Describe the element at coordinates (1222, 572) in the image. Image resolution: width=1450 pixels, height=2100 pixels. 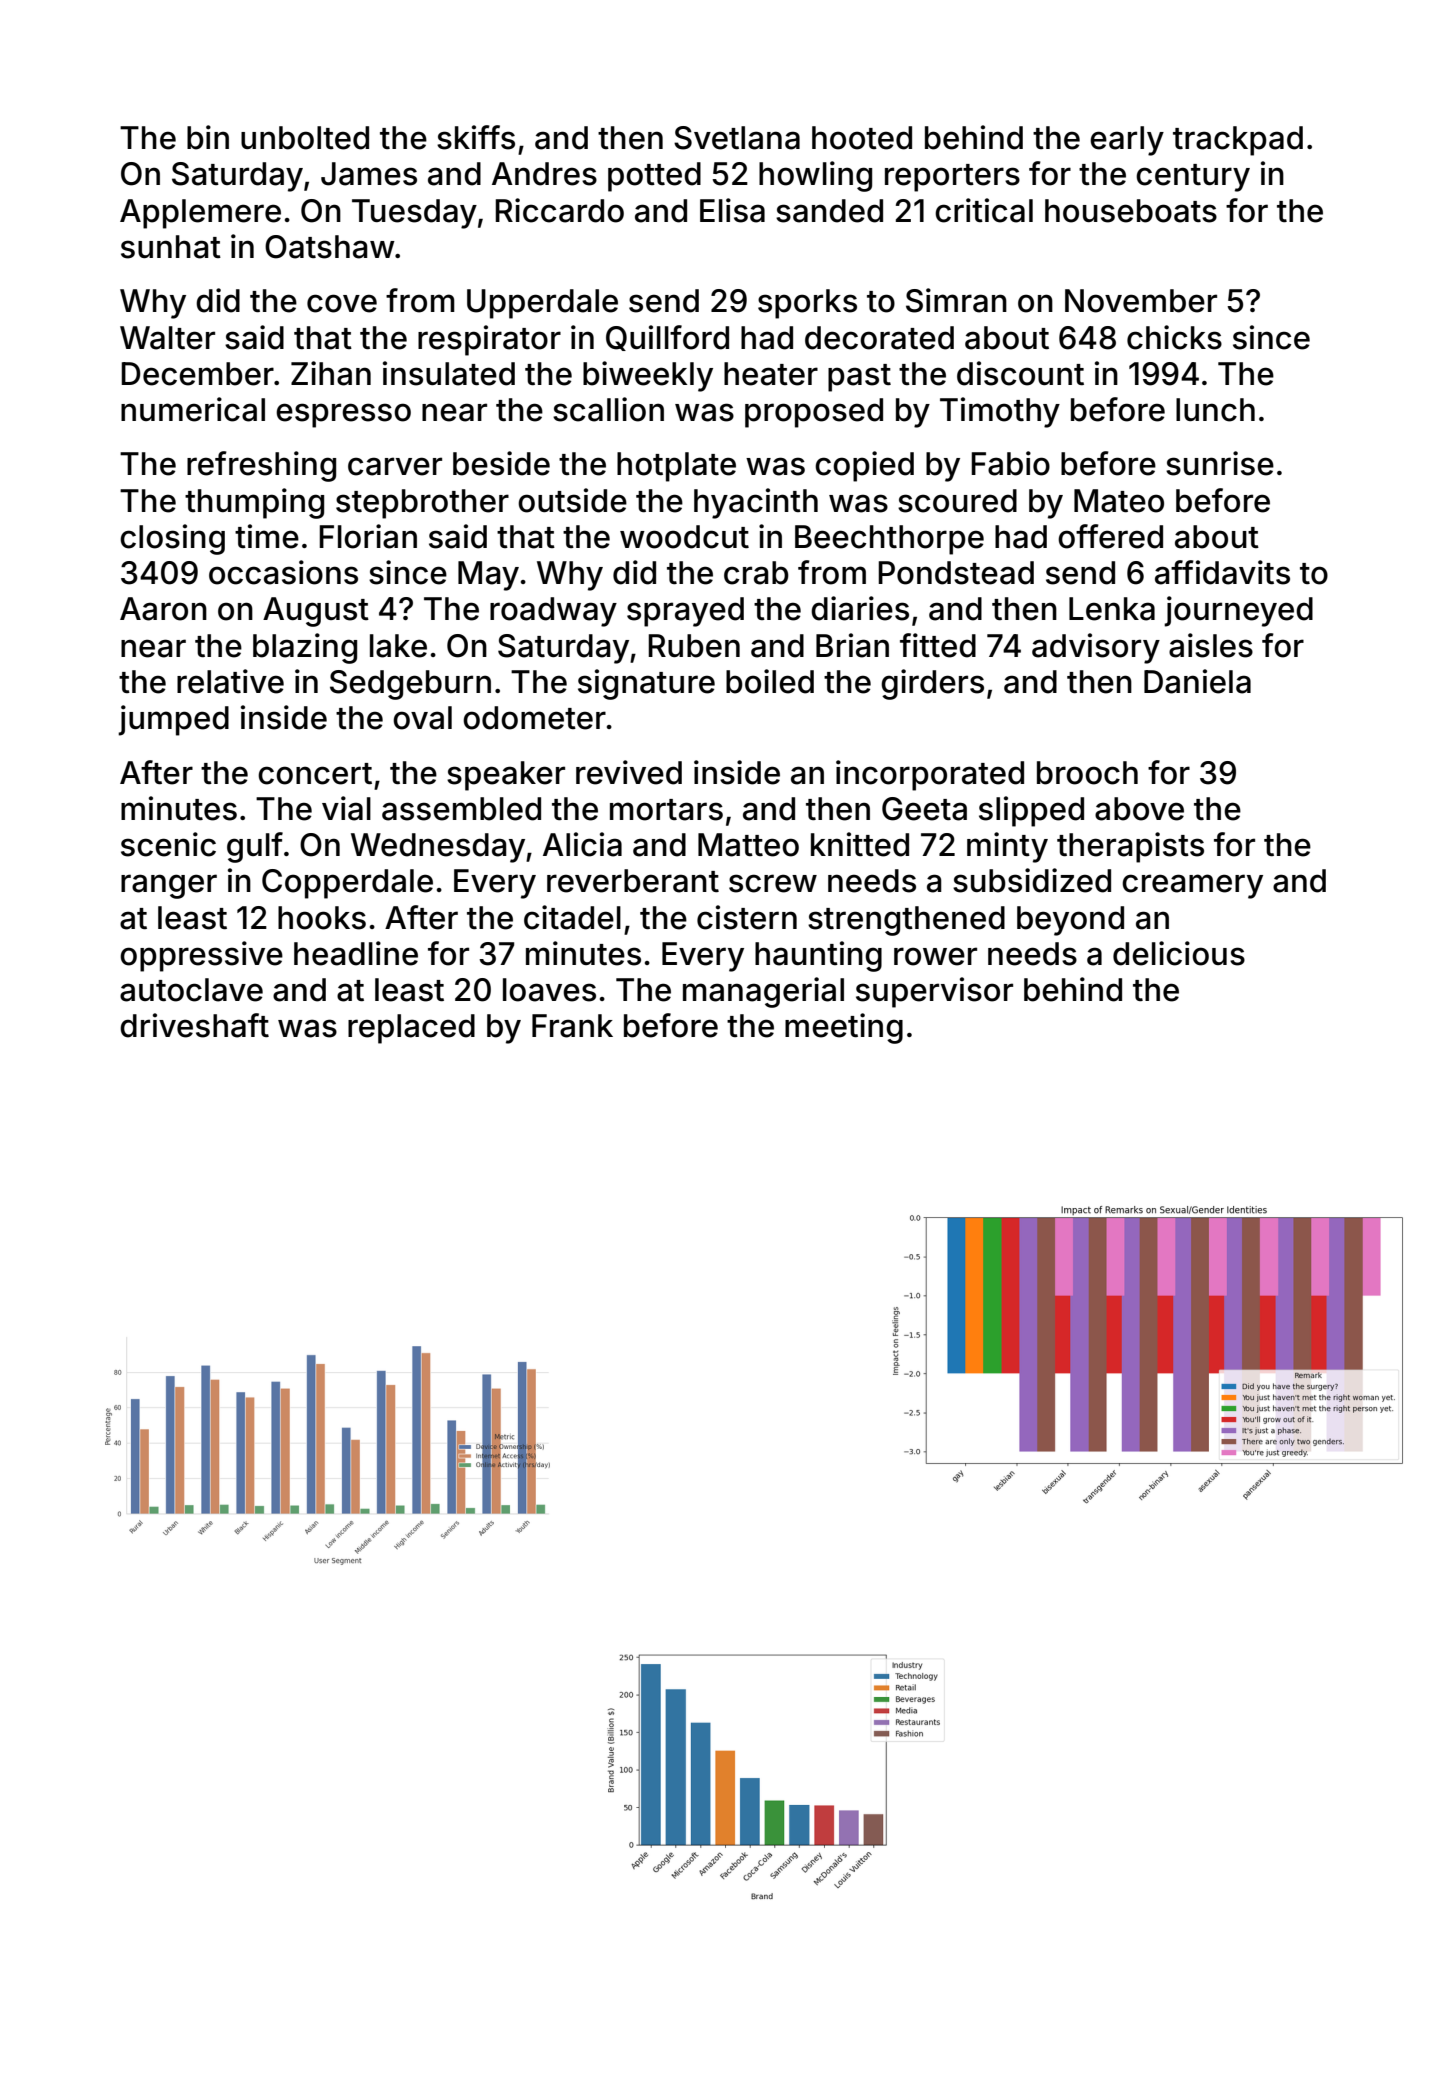
I see `affidavits` at that location.
